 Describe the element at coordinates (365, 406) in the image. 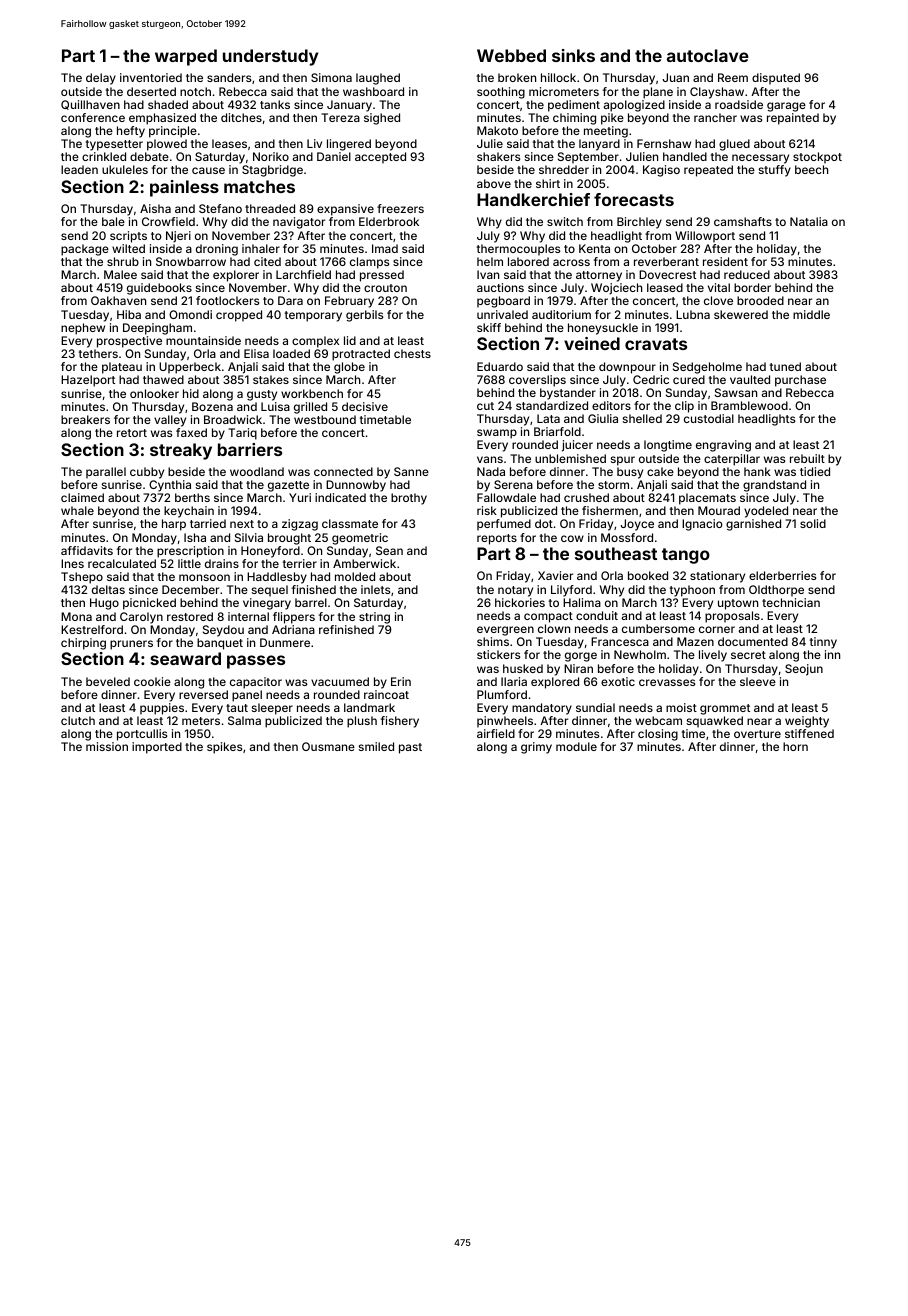

I see `decisive` at that location.
